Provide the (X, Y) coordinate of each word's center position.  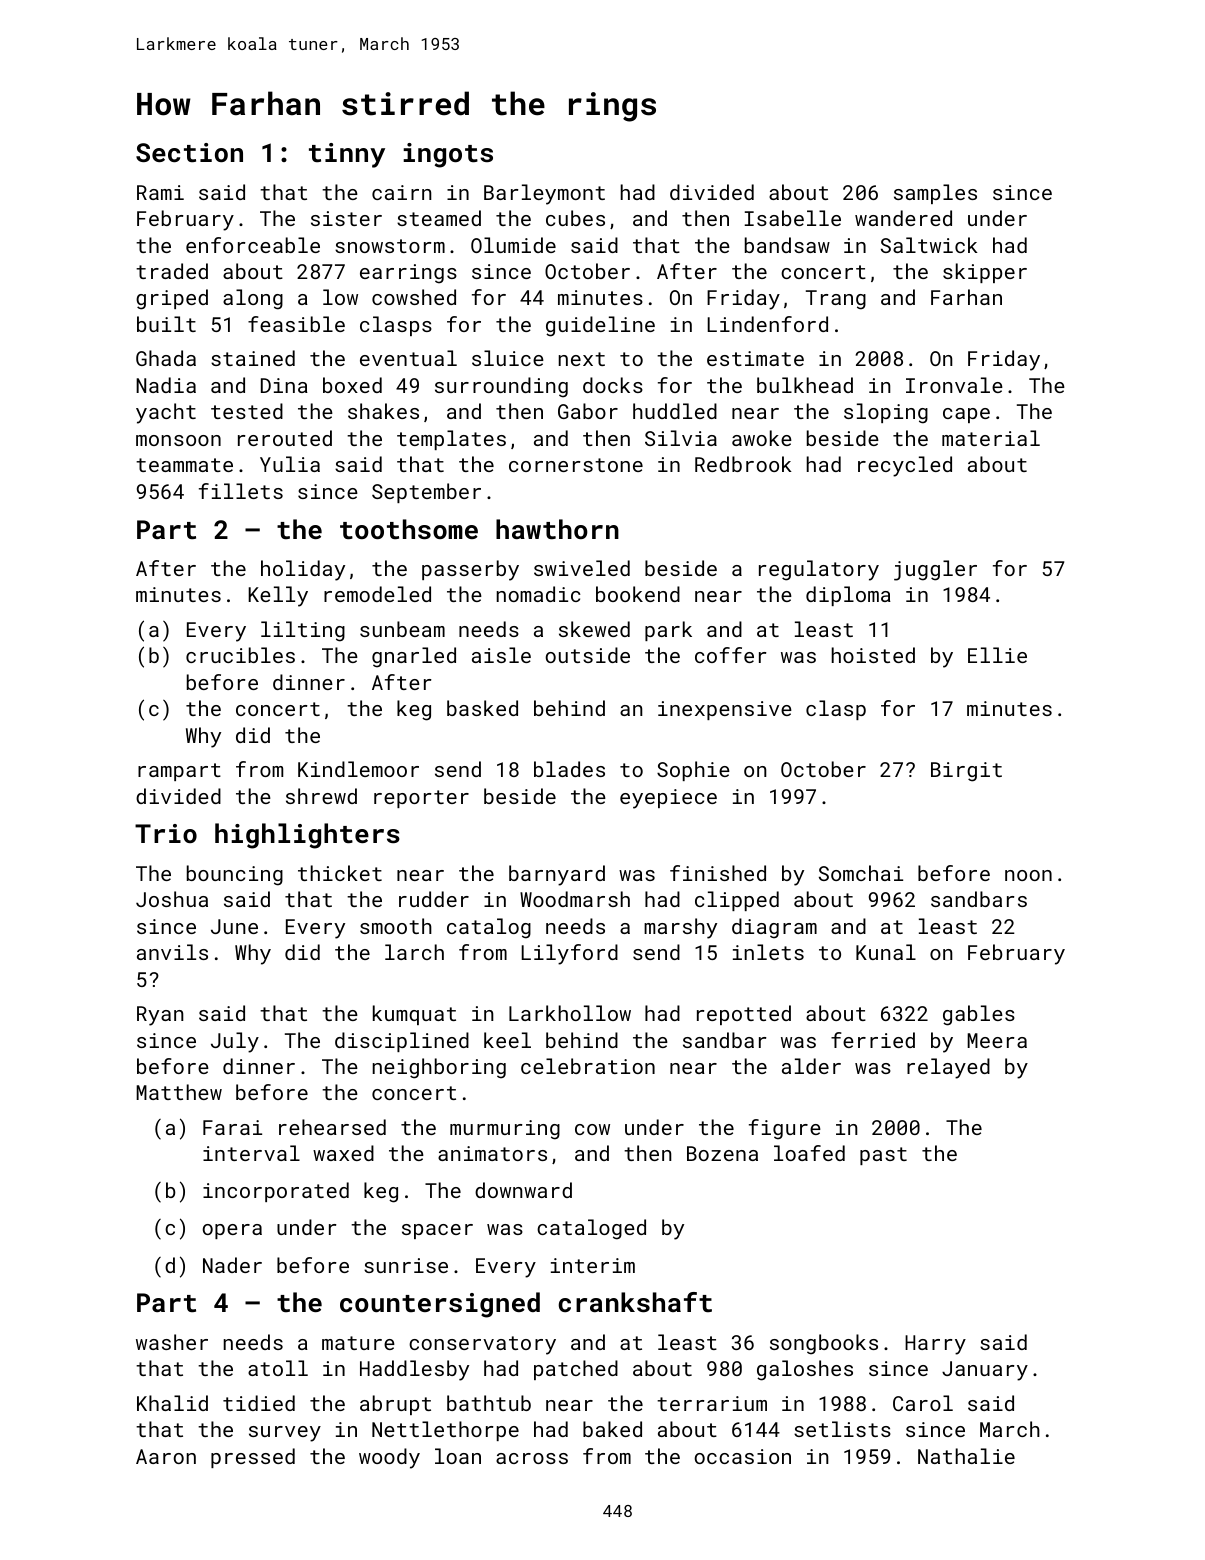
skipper (985, 273)
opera (232, 1231)
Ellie (997, 655)
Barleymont (544, 194)
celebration (588, 1066)
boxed (352, 385)
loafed (809, 1153)
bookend (638, 594)
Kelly (278, 596)
